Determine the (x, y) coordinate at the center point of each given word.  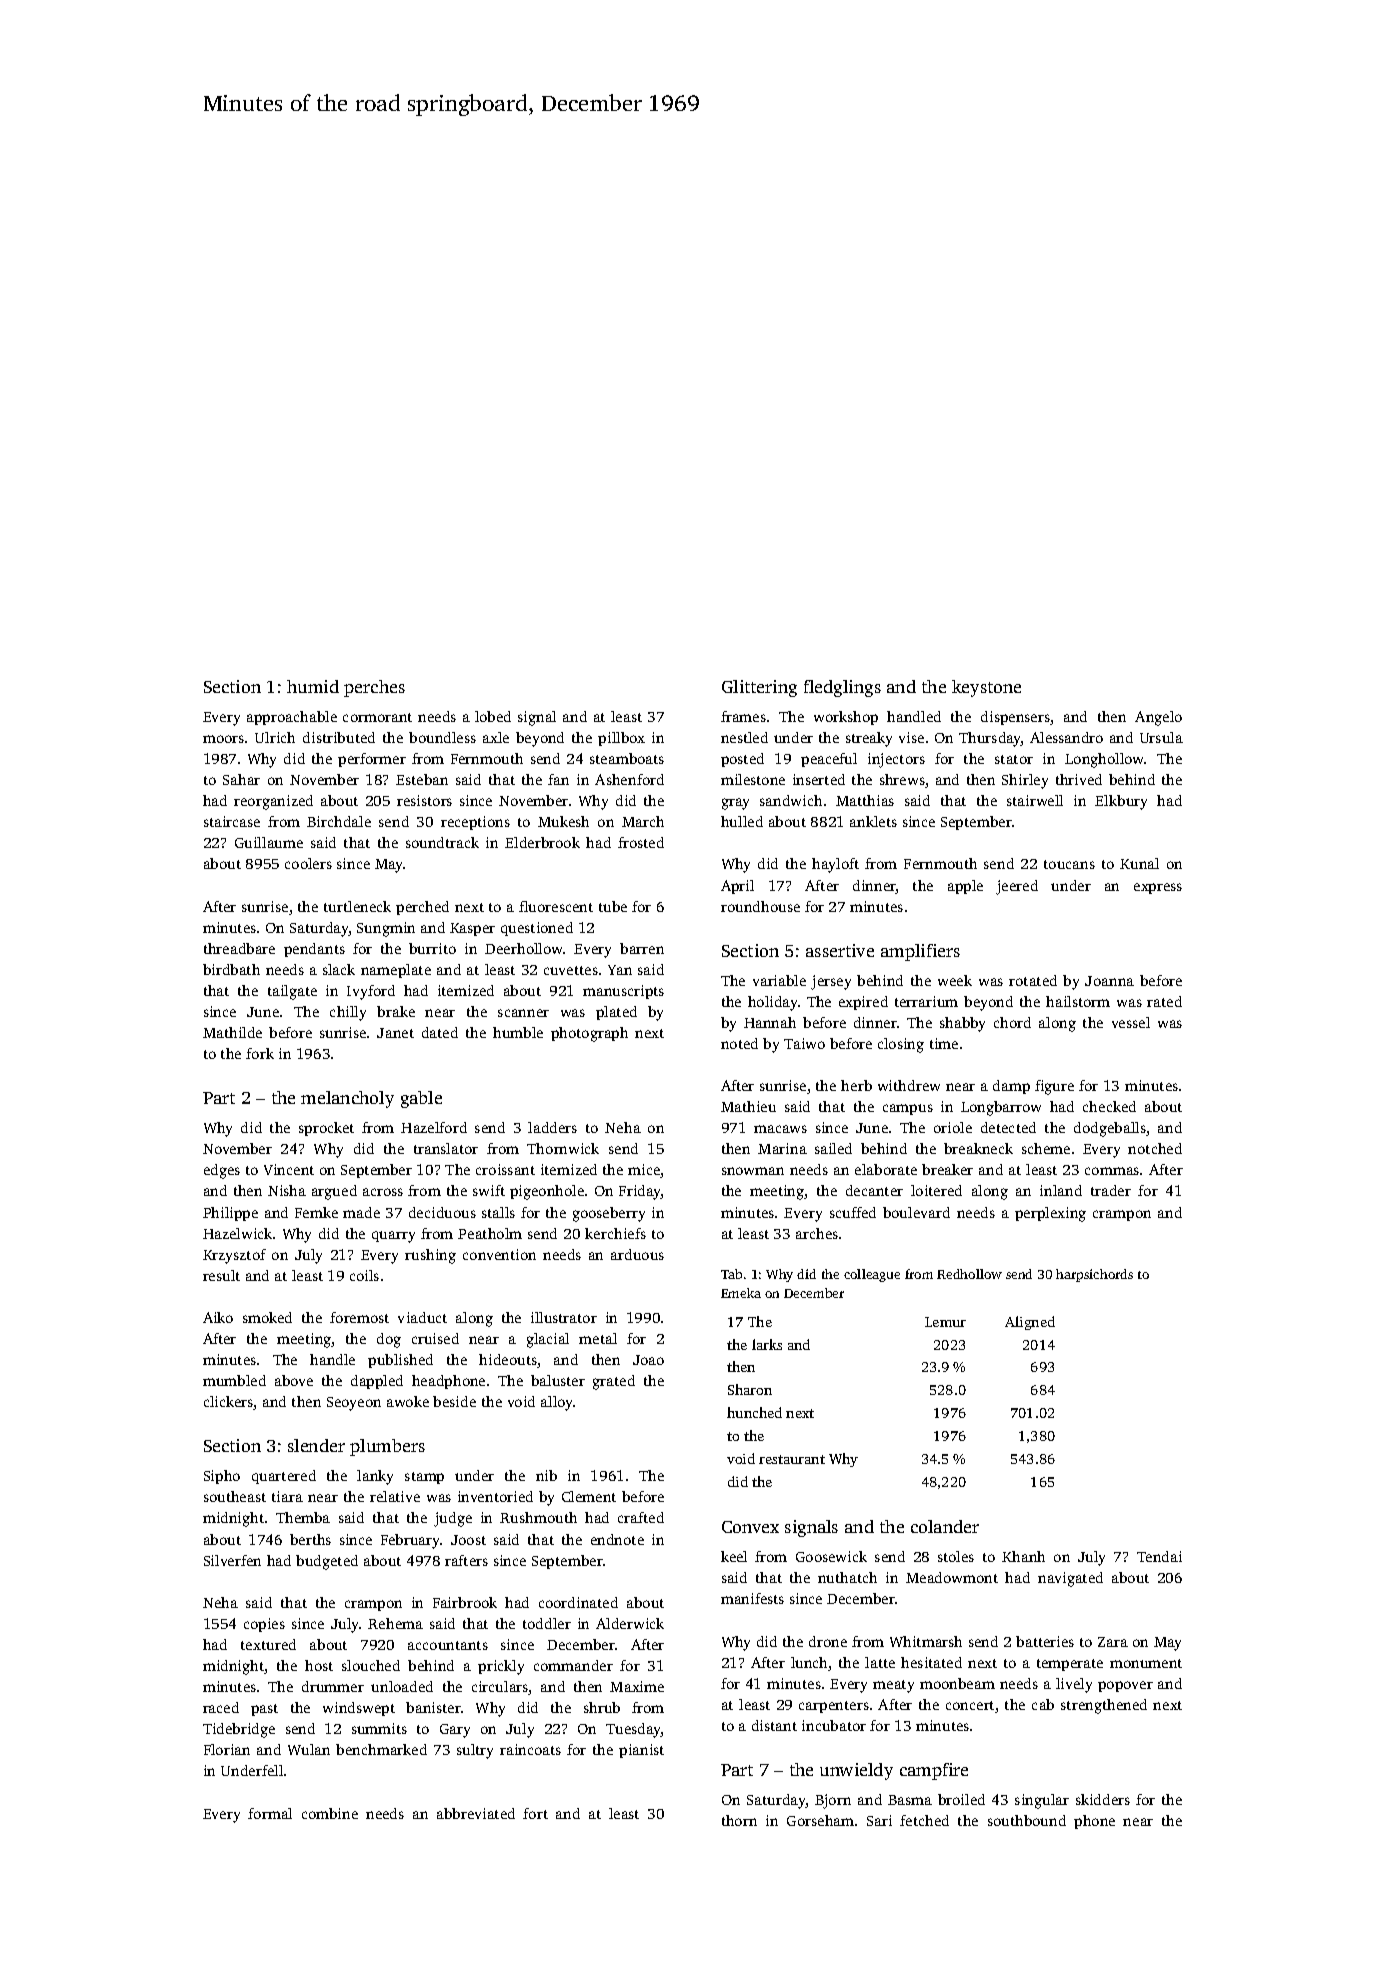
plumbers (387, 1447)
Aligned (1030, 1323)
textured (268, 1644)
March (643, 821)
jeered (1017, 887)
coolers (308, 863)
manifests (752, 1598)
